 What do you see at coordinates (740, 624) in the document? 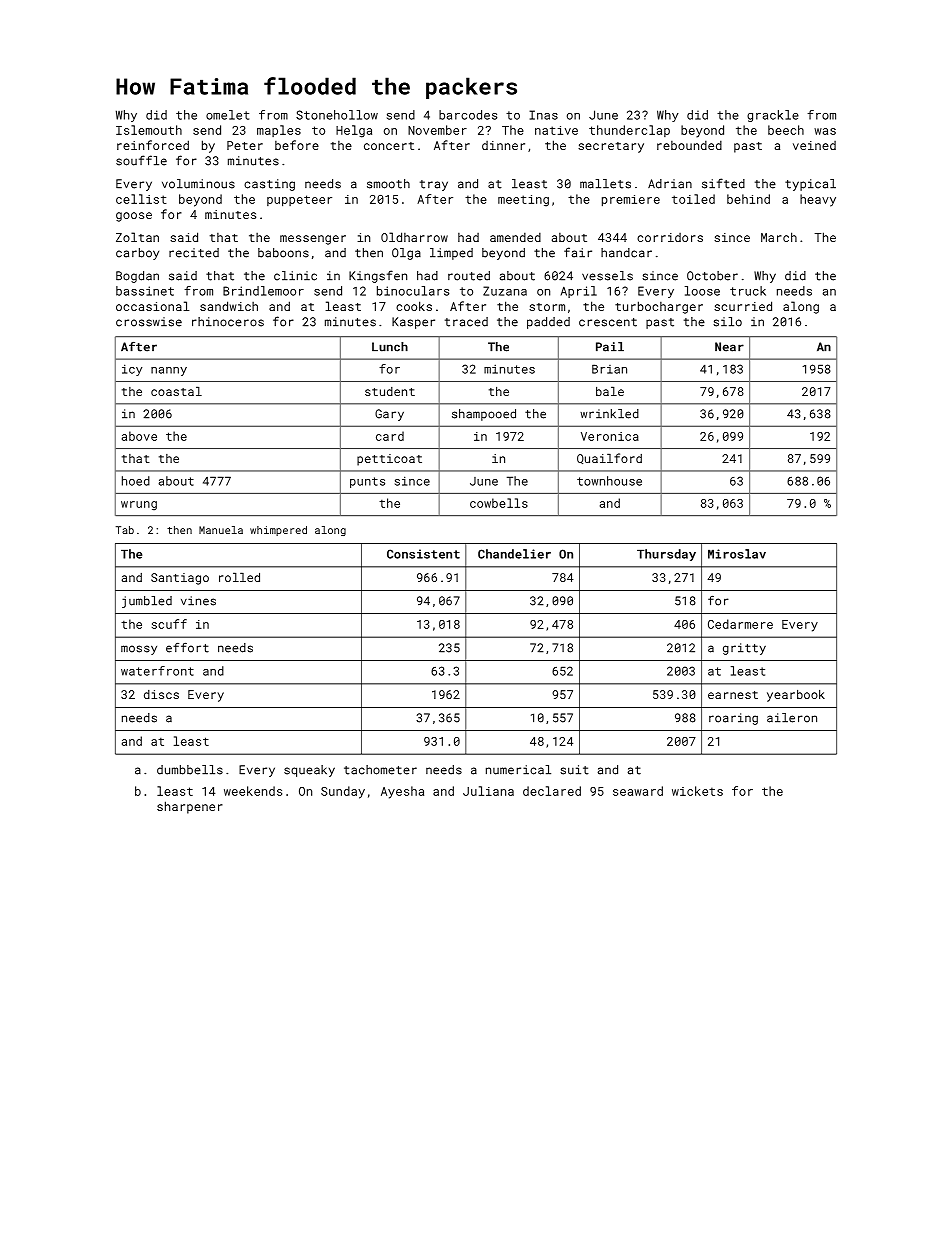
I see `Cedarmere` at bounding box center [740, 624].
